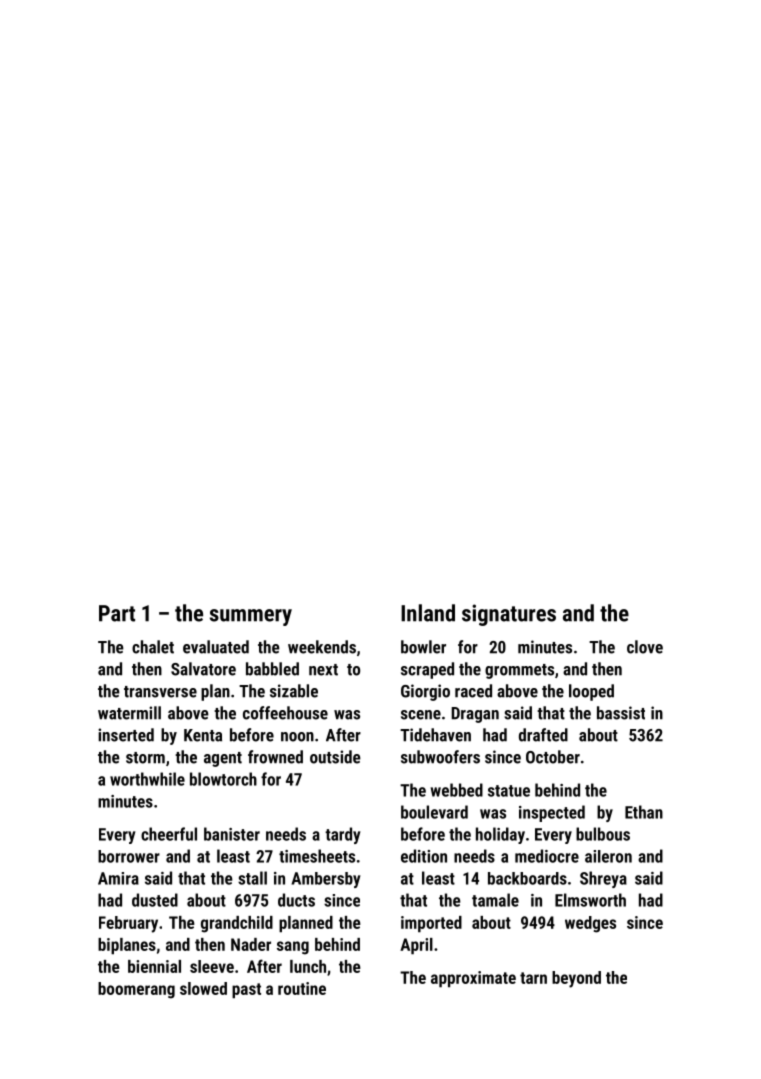 The image size is (761, 1079). What do you see at coordinates (285, 713) in the page?
I see `coffeehouse` at bounding box center [285, 713].
